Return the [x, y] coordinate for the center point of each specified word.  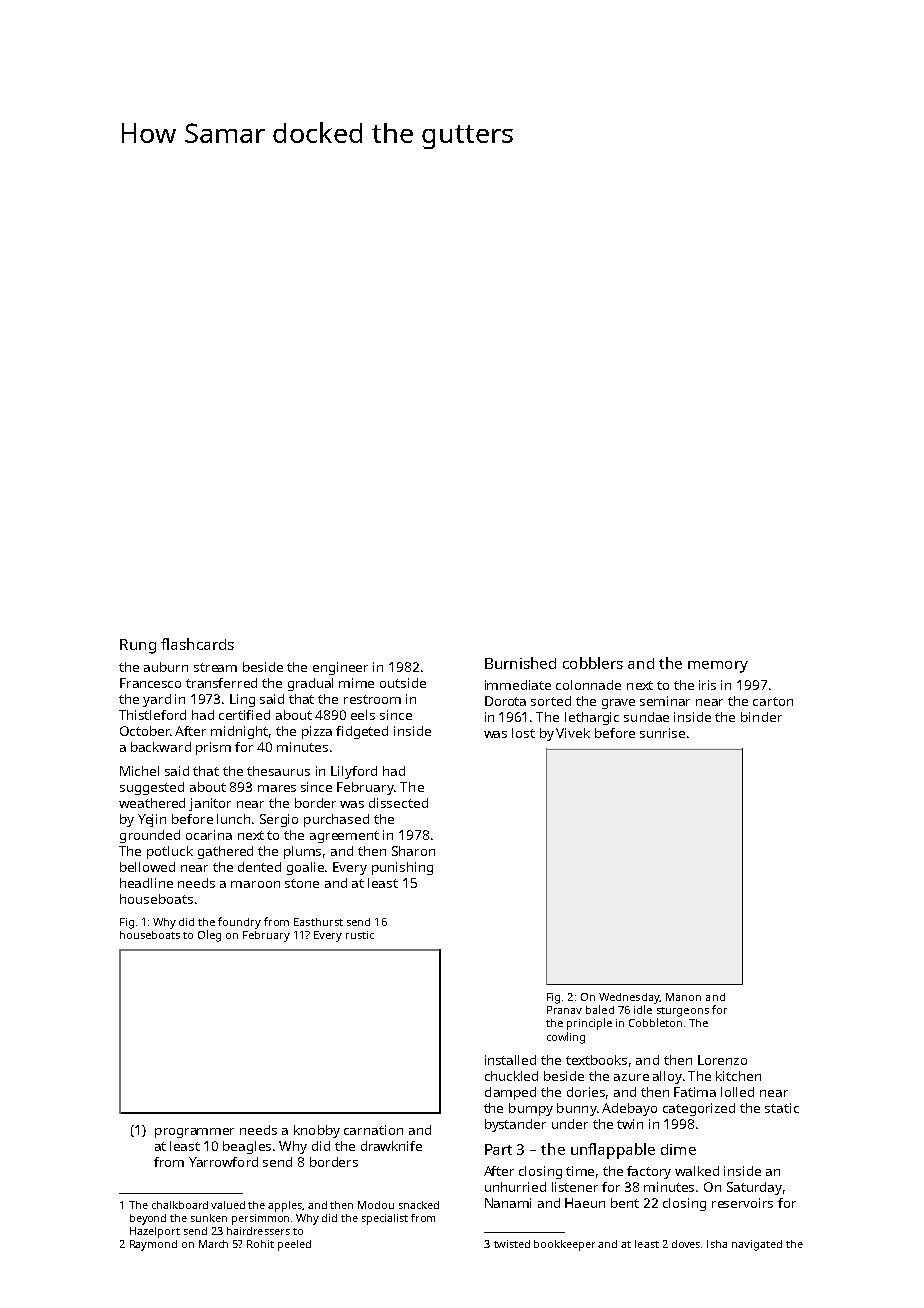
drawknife [391, 1146]
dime [678, 1149]
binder [761, 717]
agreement [344, 837]
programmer [194, 1133]
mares [277, 788]
